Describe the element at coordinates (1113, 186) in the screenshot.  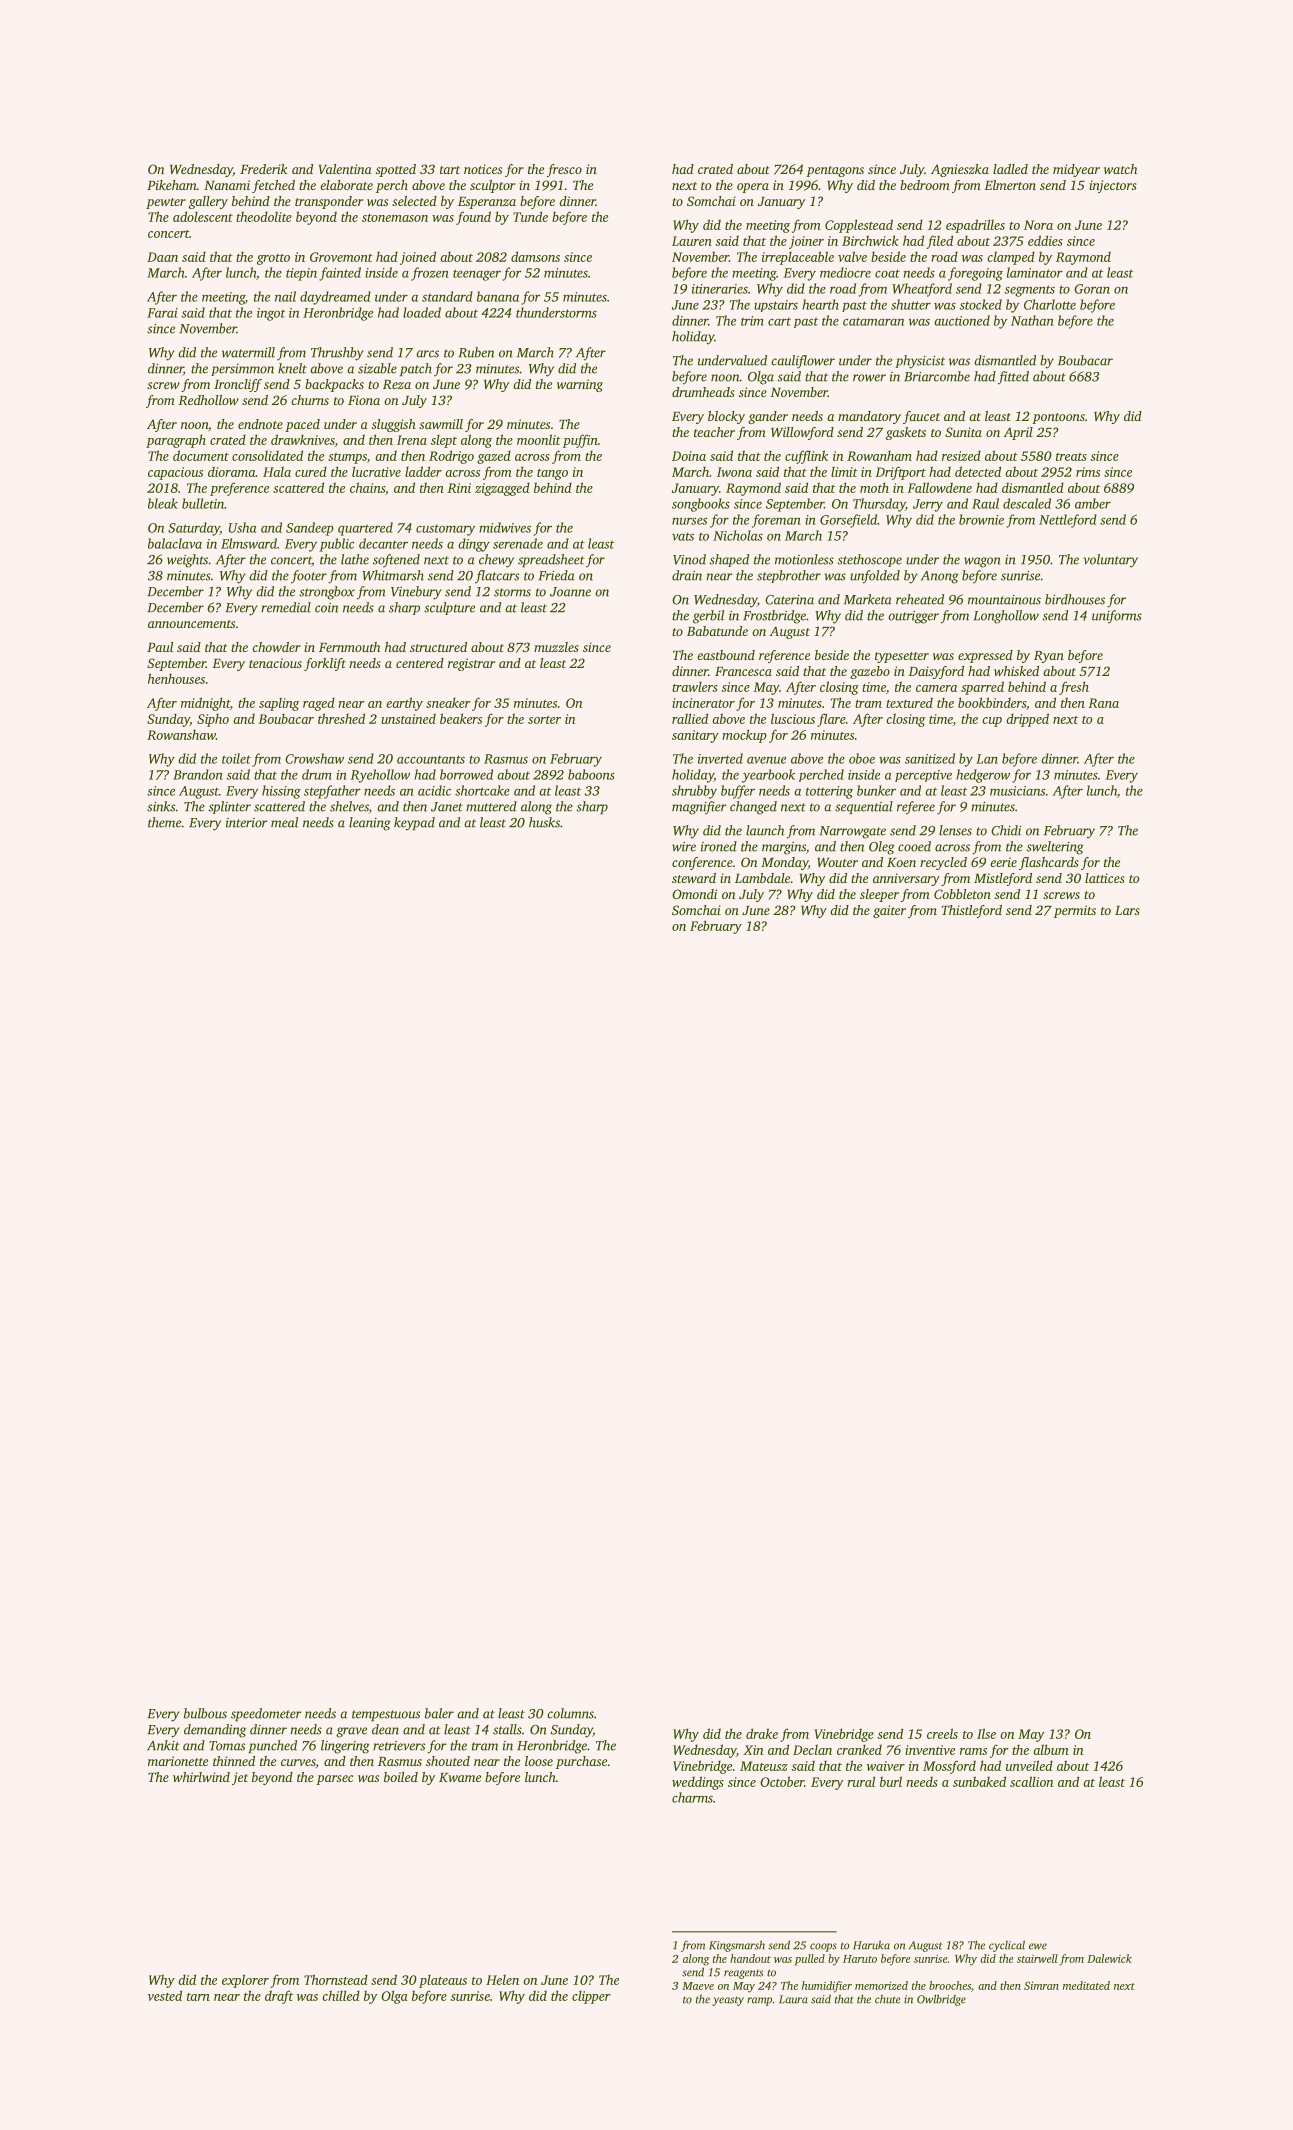
I see `injectors` at that location.
